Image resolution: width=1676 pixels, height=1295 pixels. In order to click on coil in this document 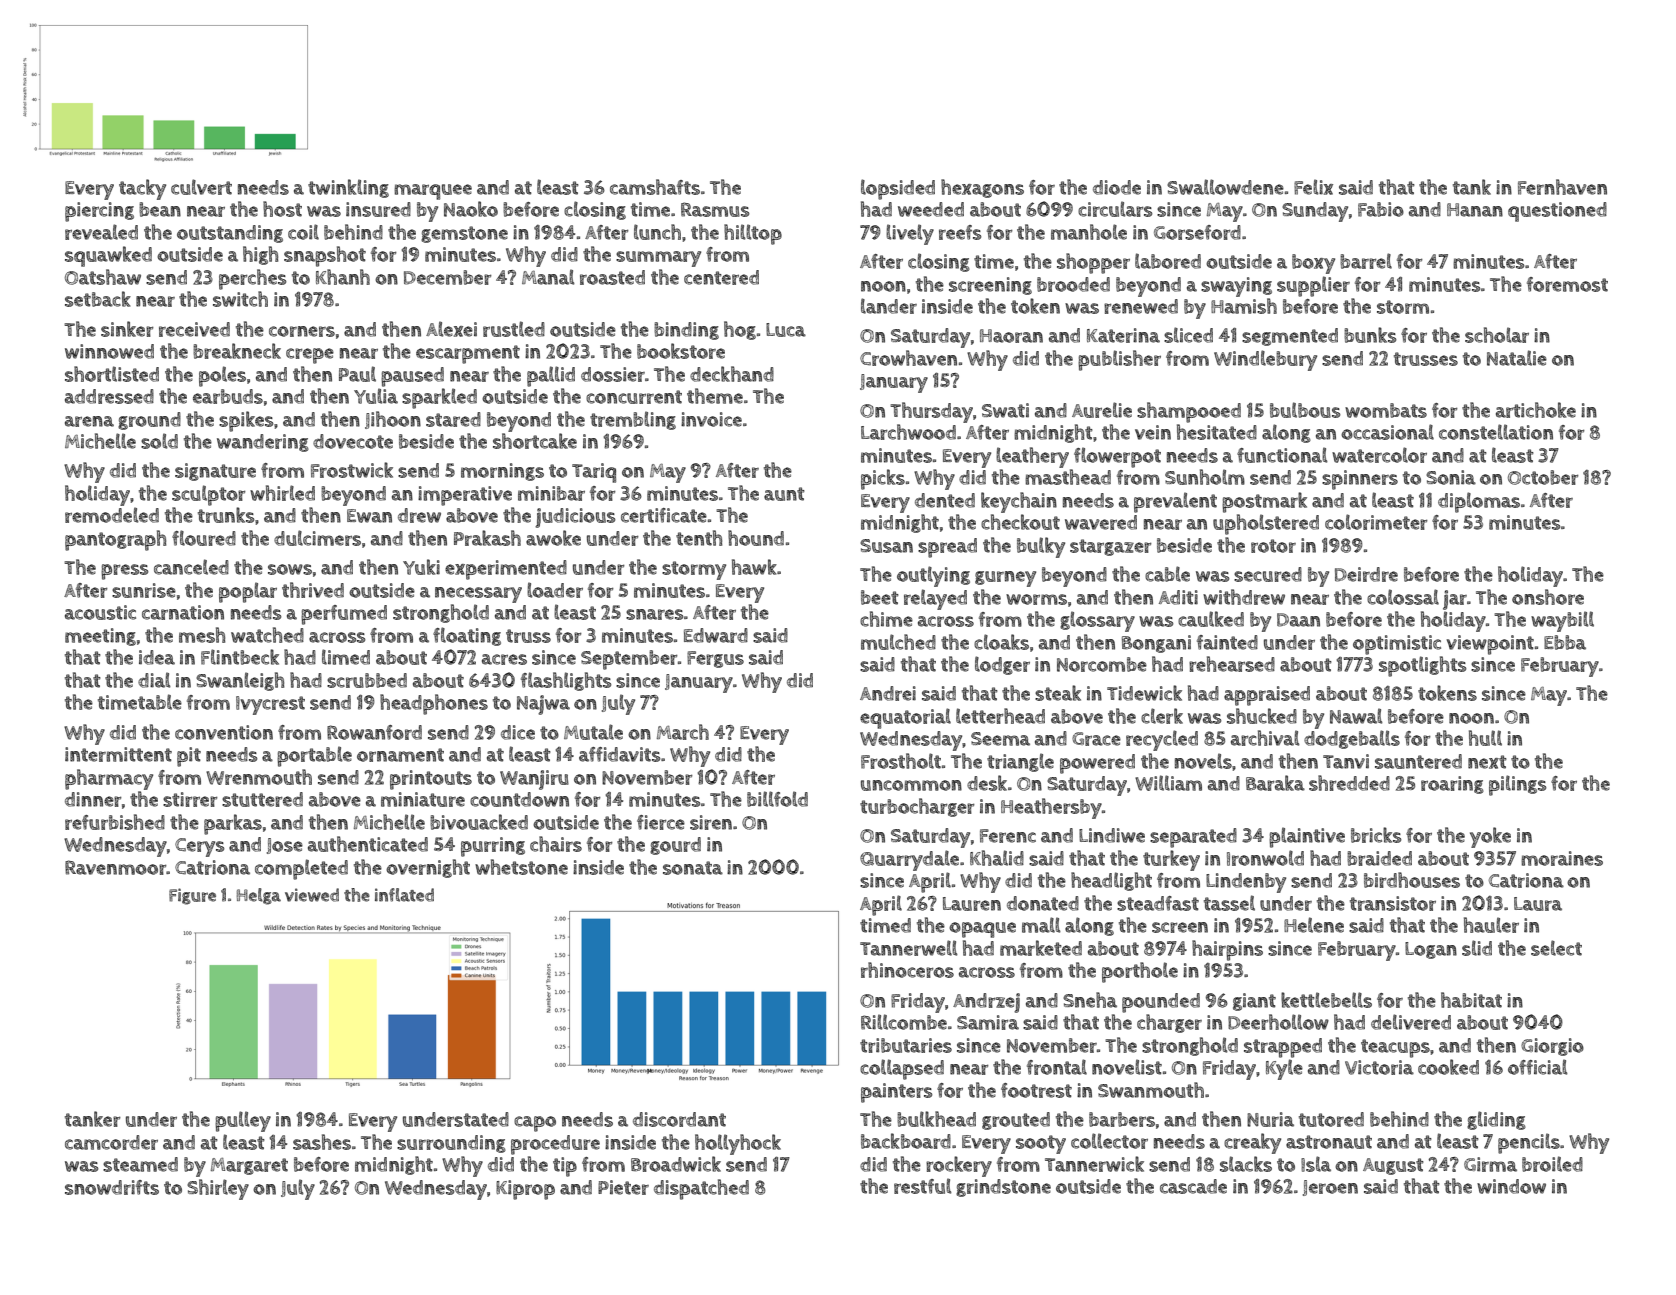, I will do `click(303, 232)`.
